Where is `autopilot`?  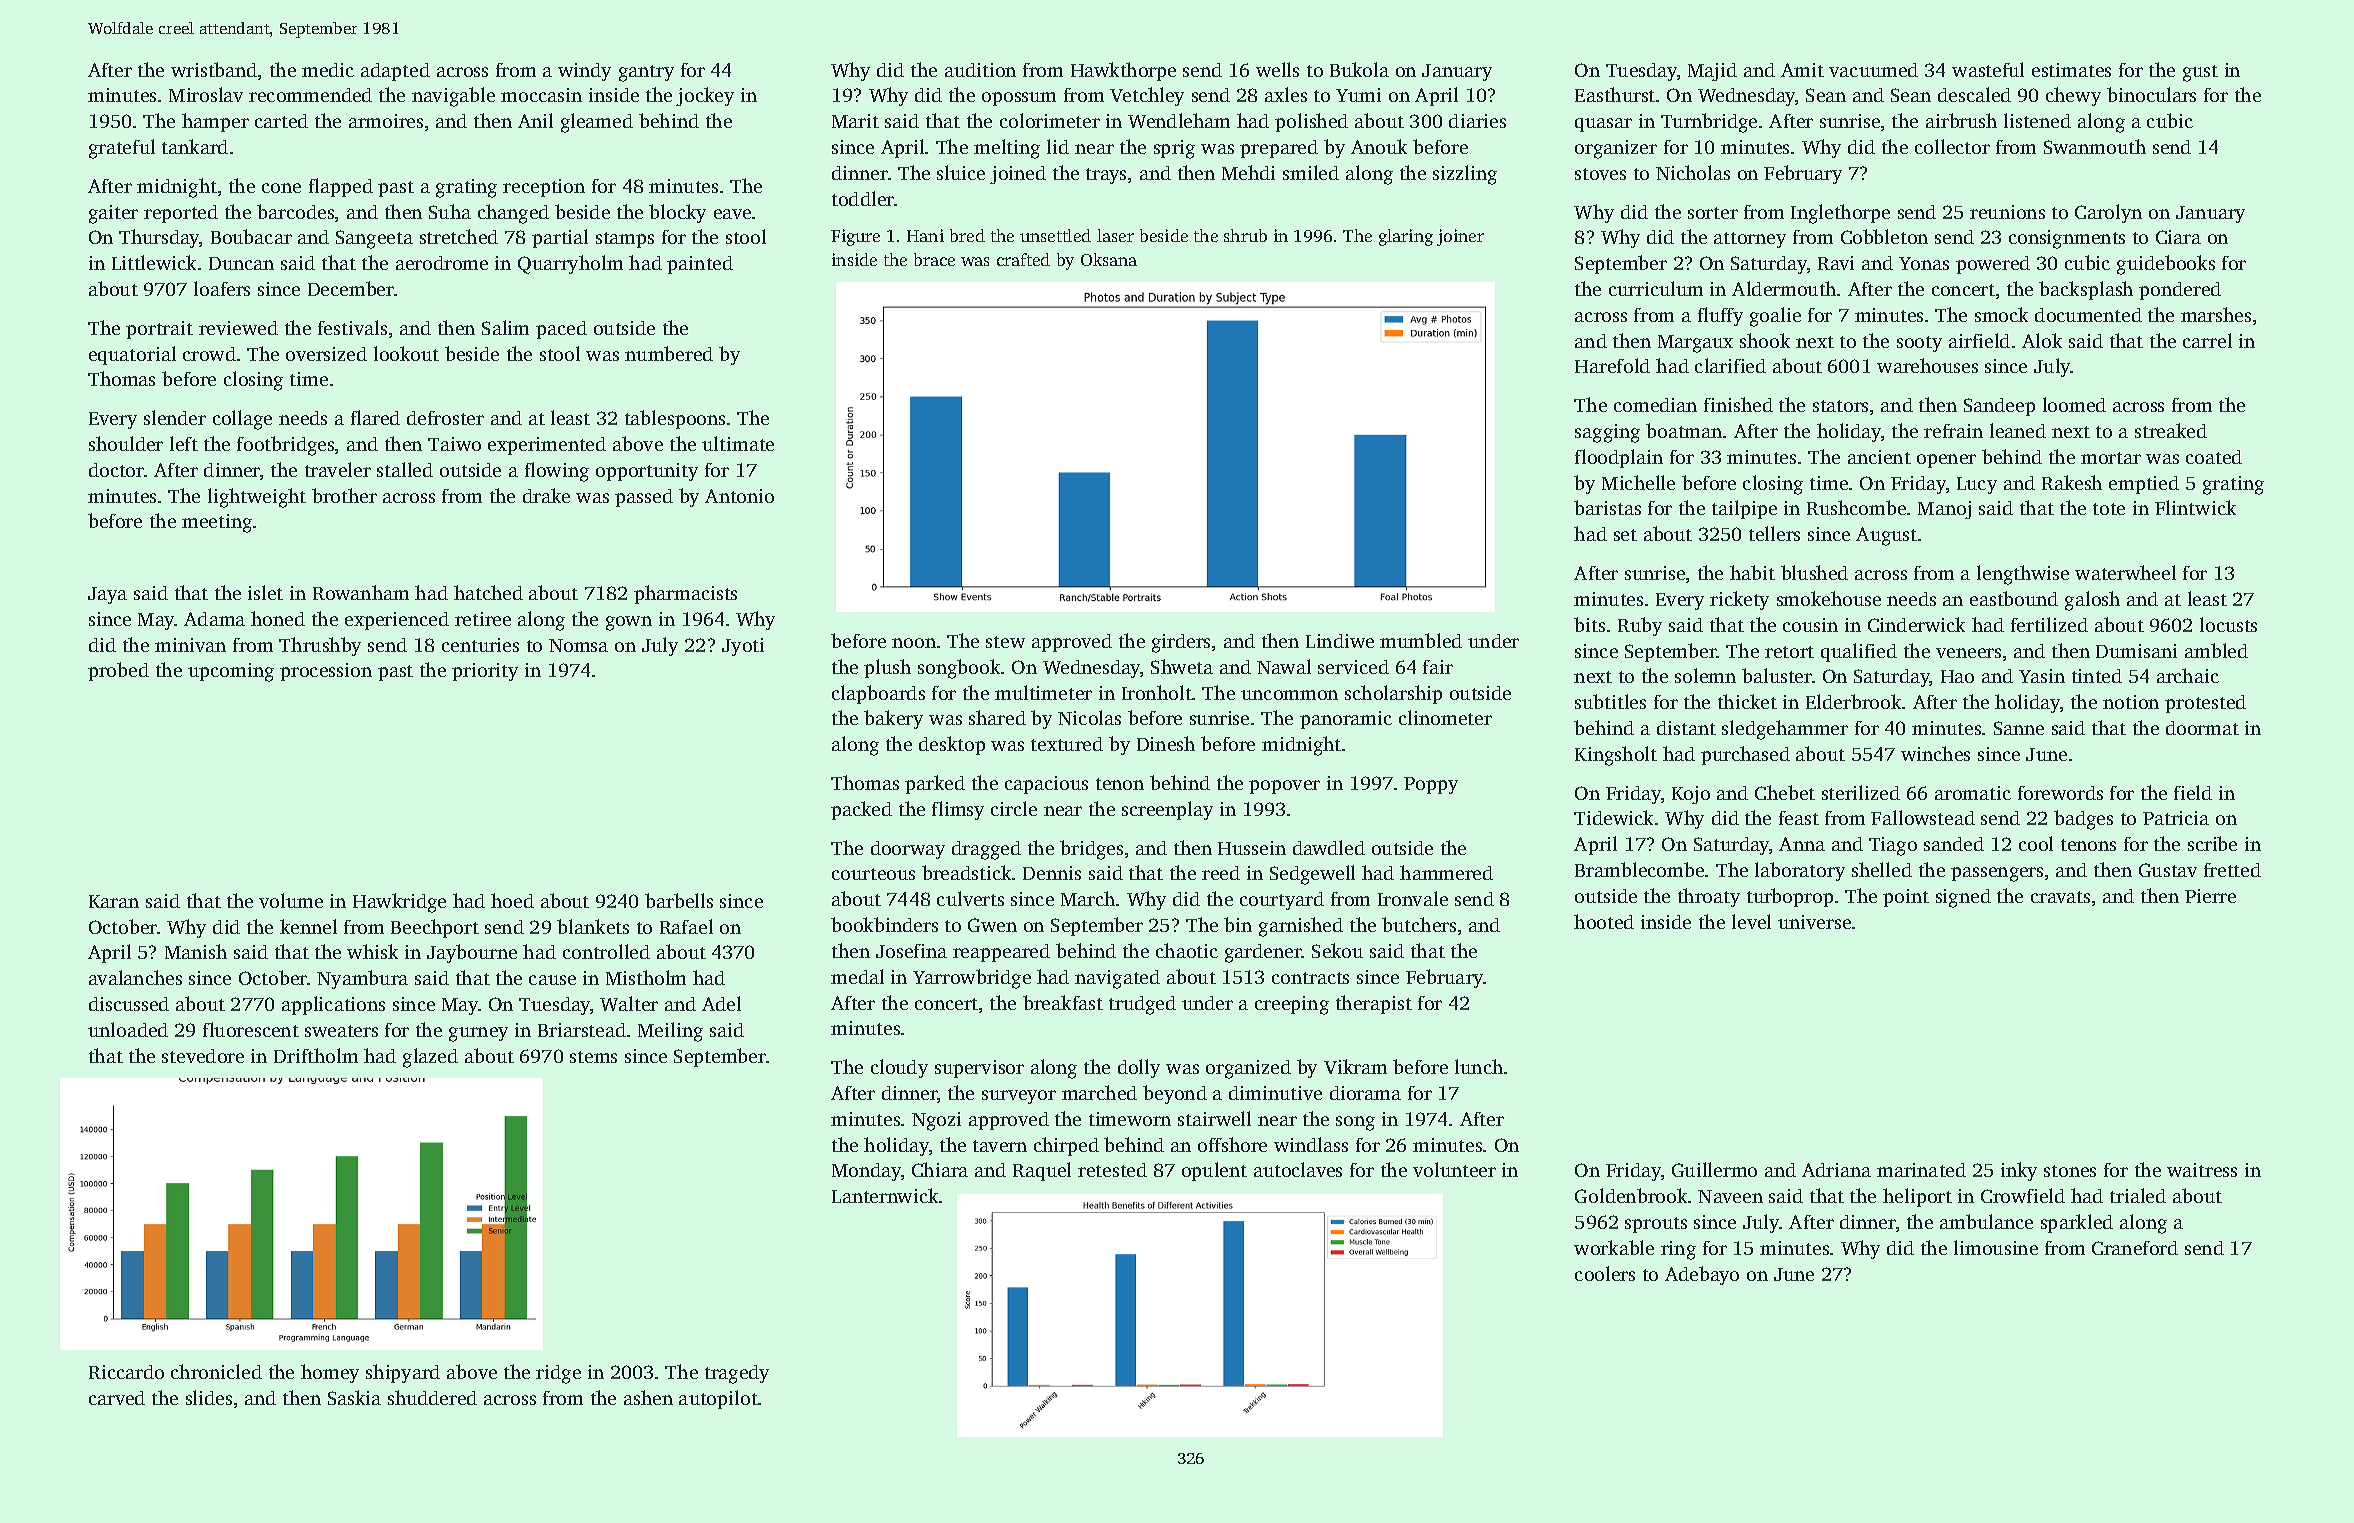 autopilot is located at coordinates (718, 1399).
